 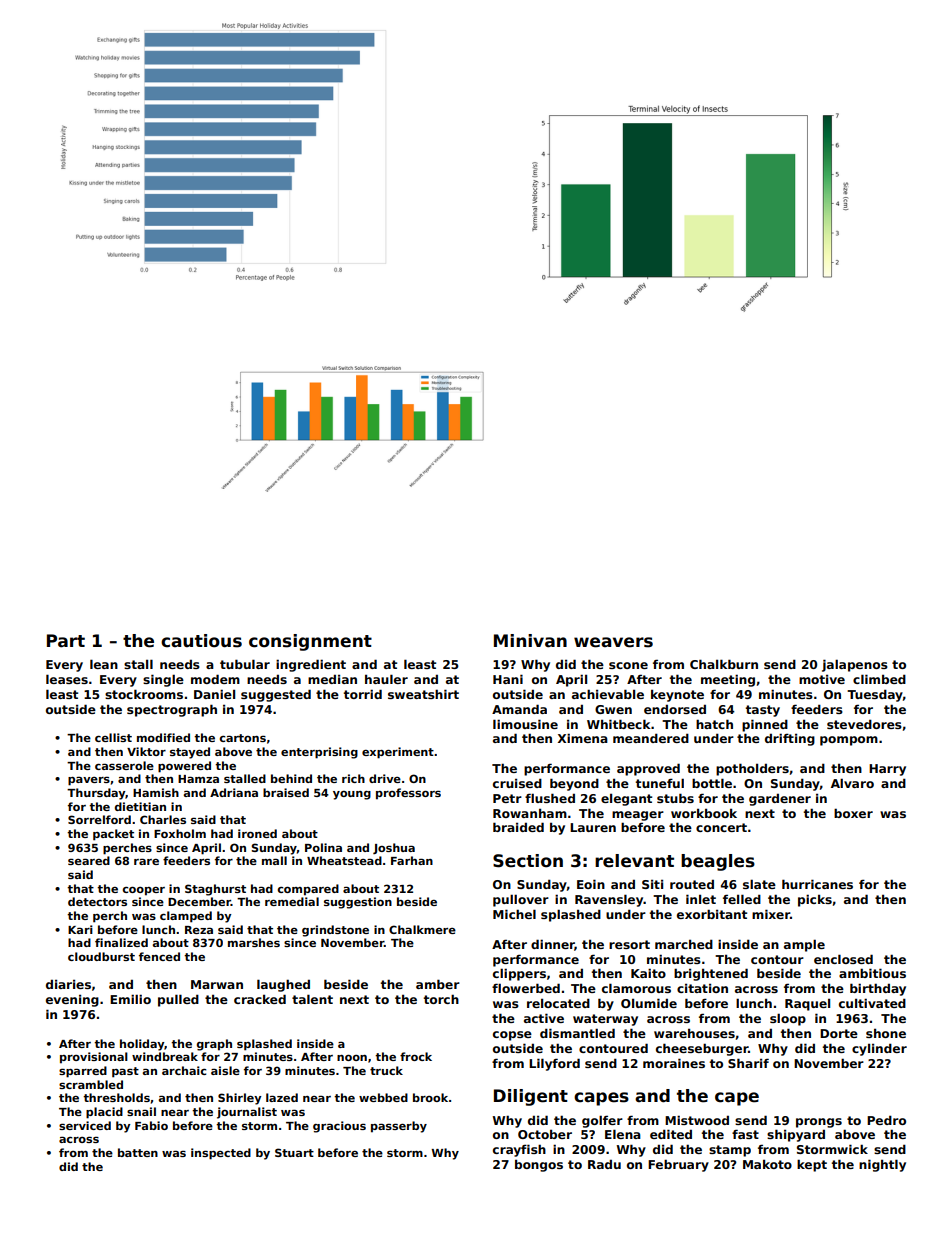 What do you see at coordinates (718, 862) in the screenshot?
I see `beagles` at bounding box center [718, 862].
